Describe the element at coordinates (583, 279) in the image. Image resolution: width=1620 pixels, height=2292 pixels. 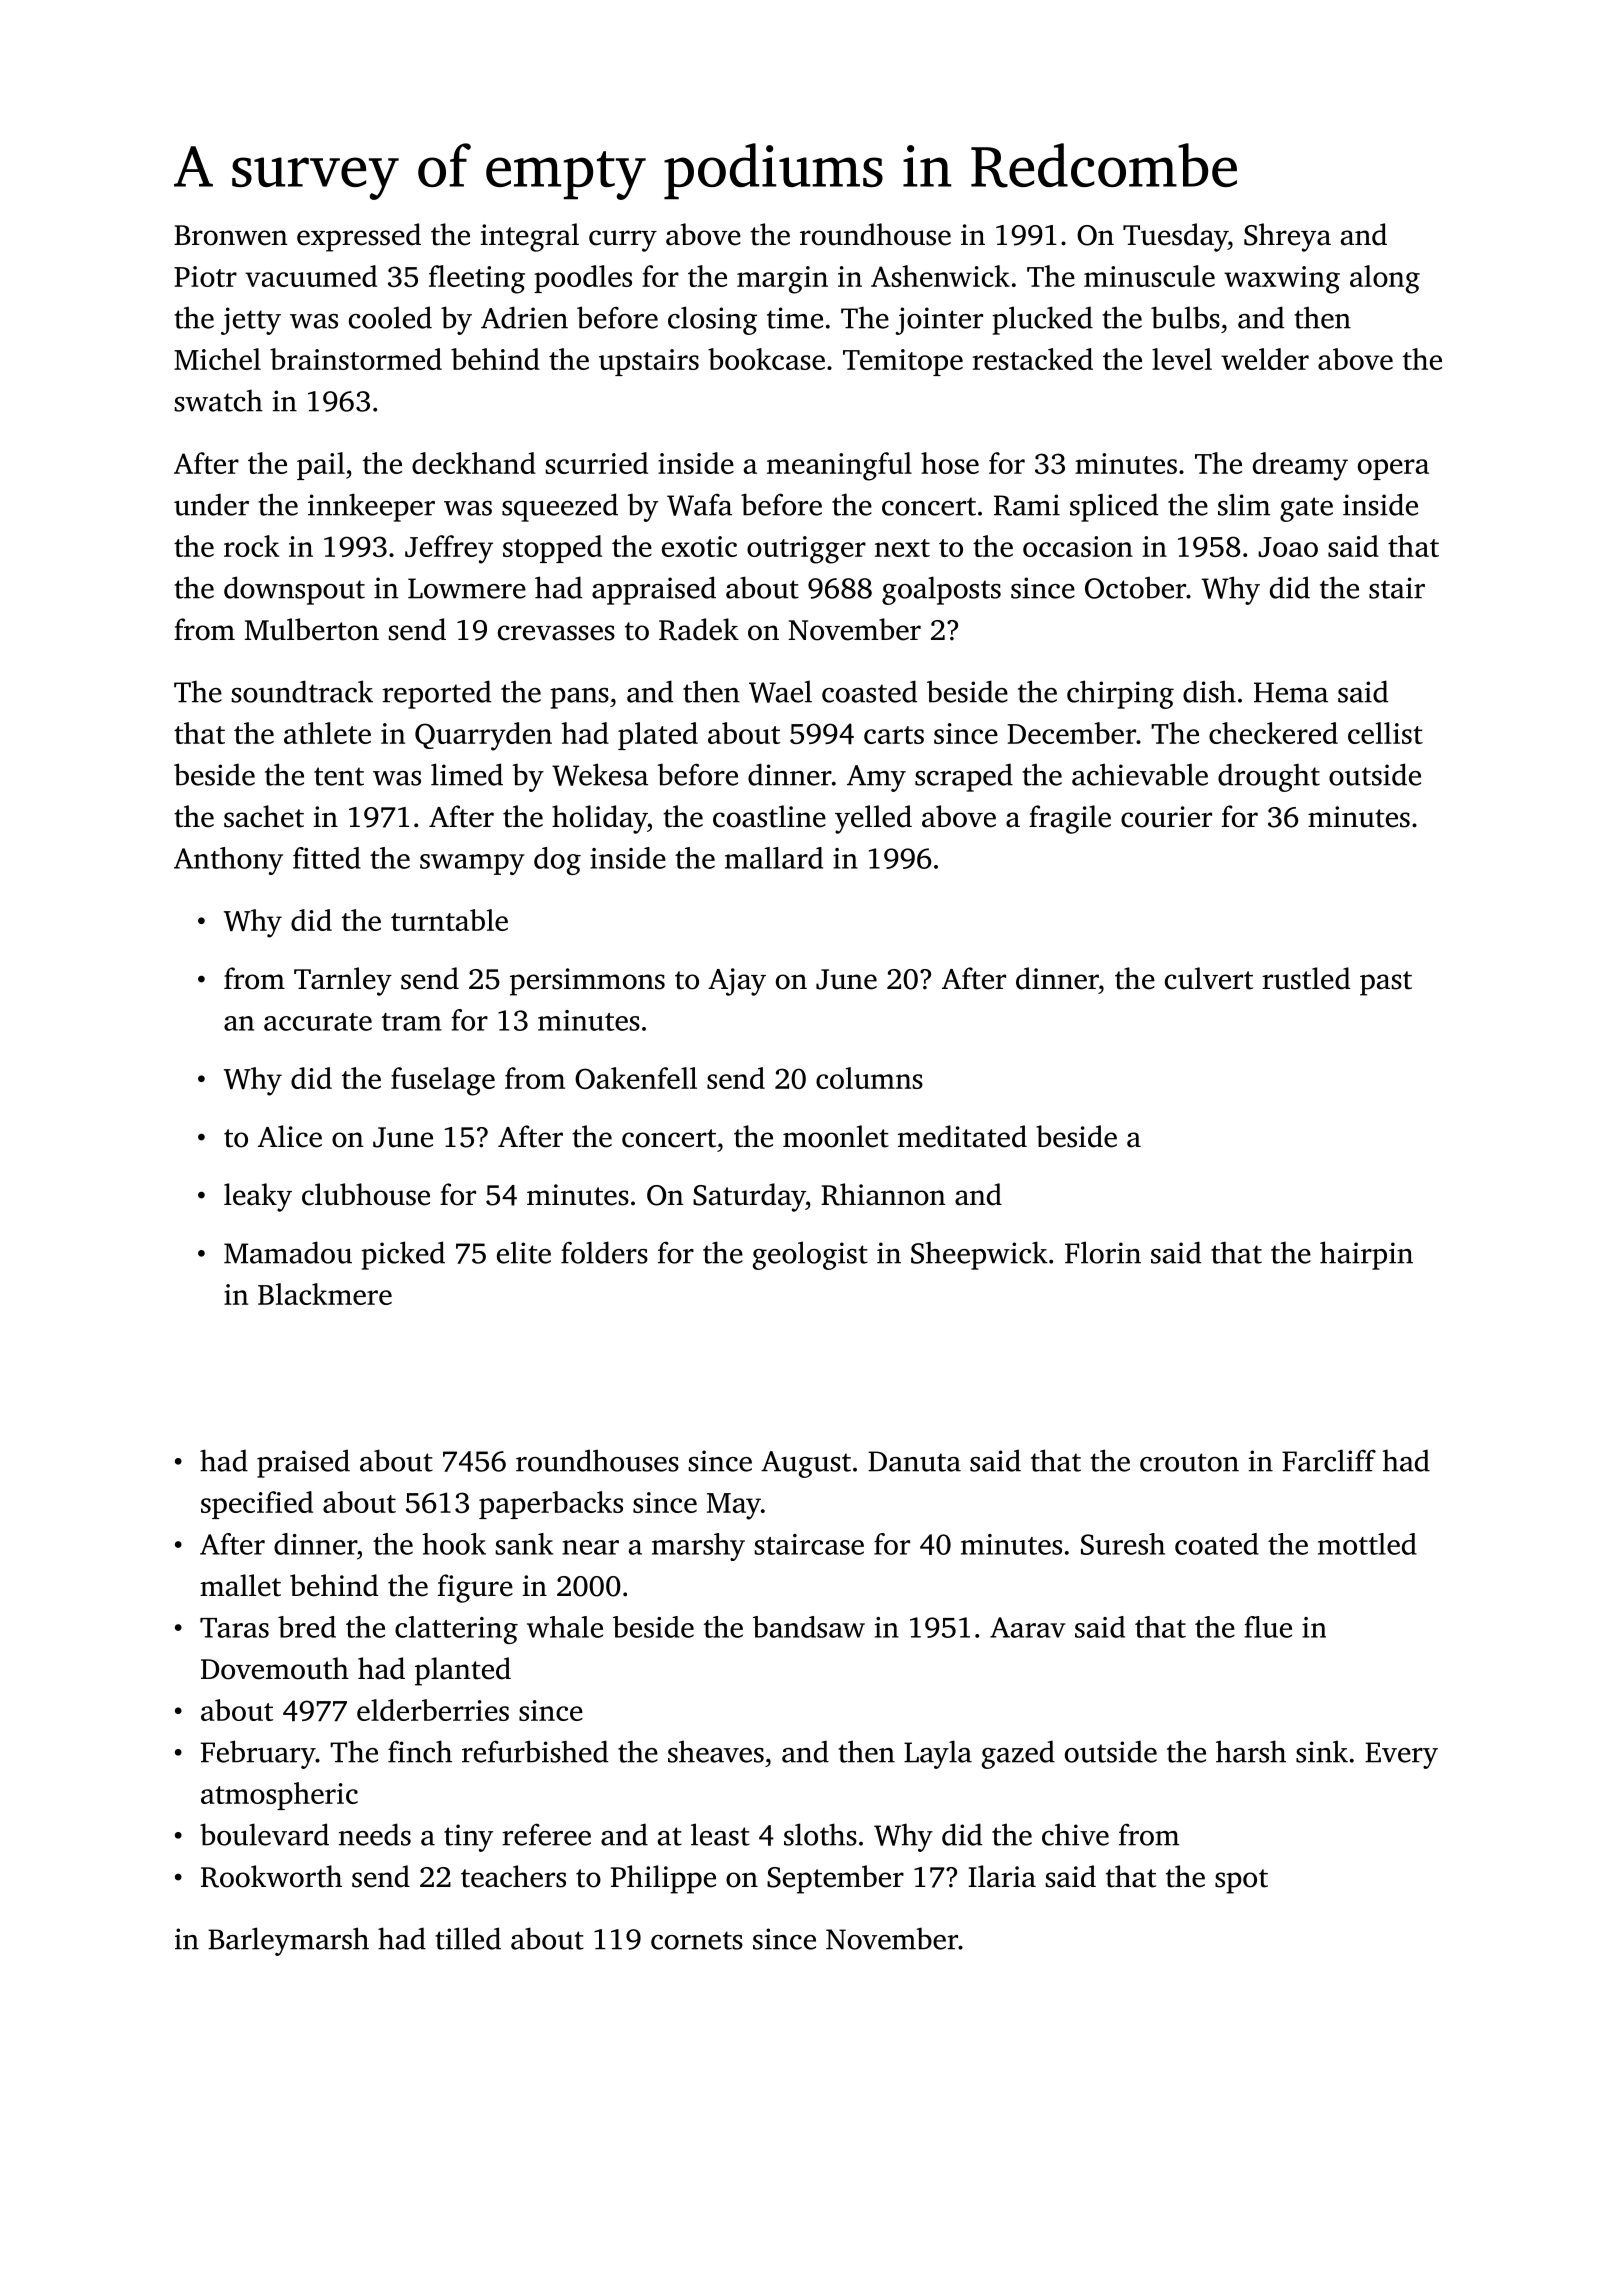
I see `poodles` at that location.
